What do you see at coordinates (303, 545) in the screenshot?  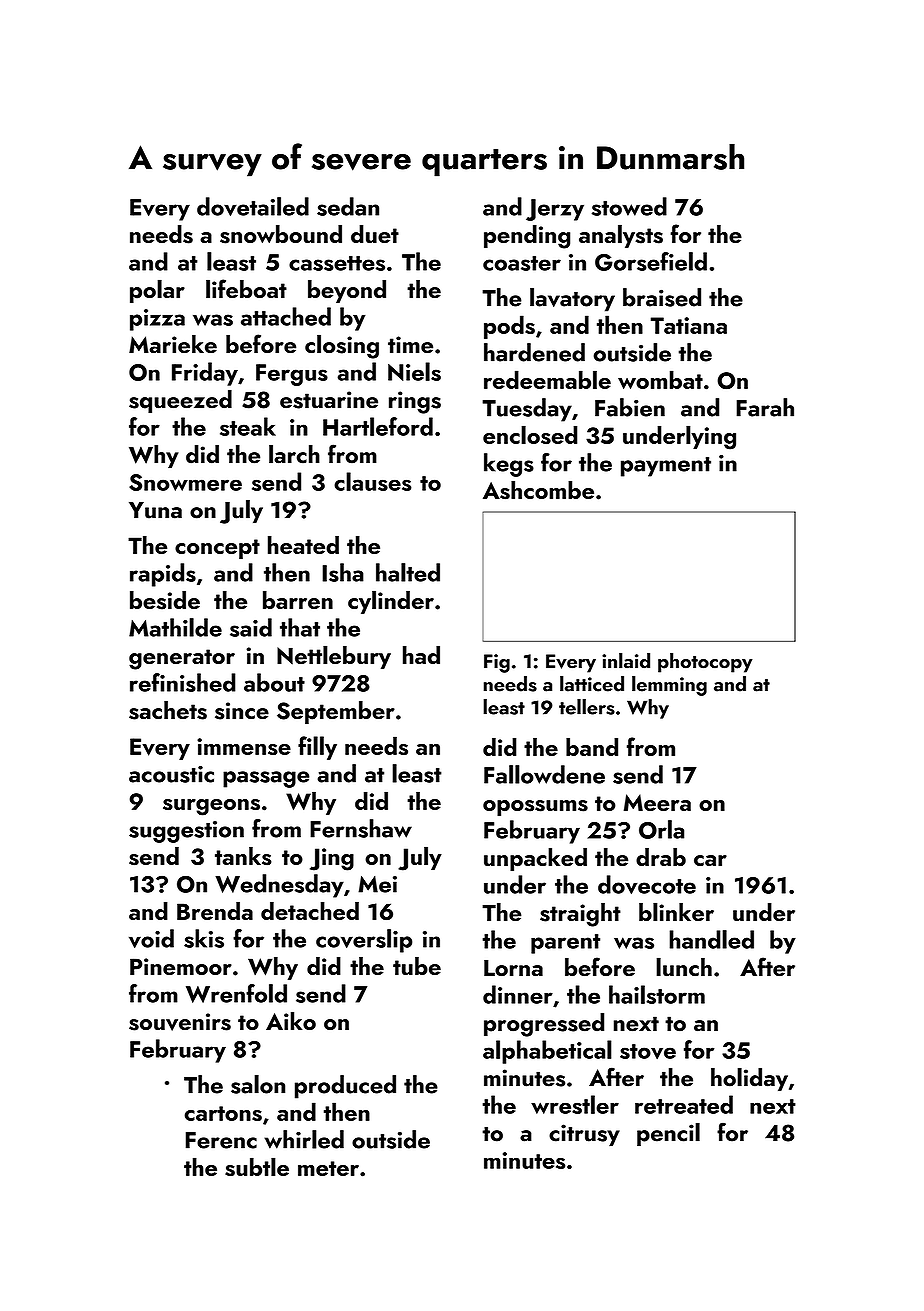 I see `heated` at bounding box center [303, 545].
